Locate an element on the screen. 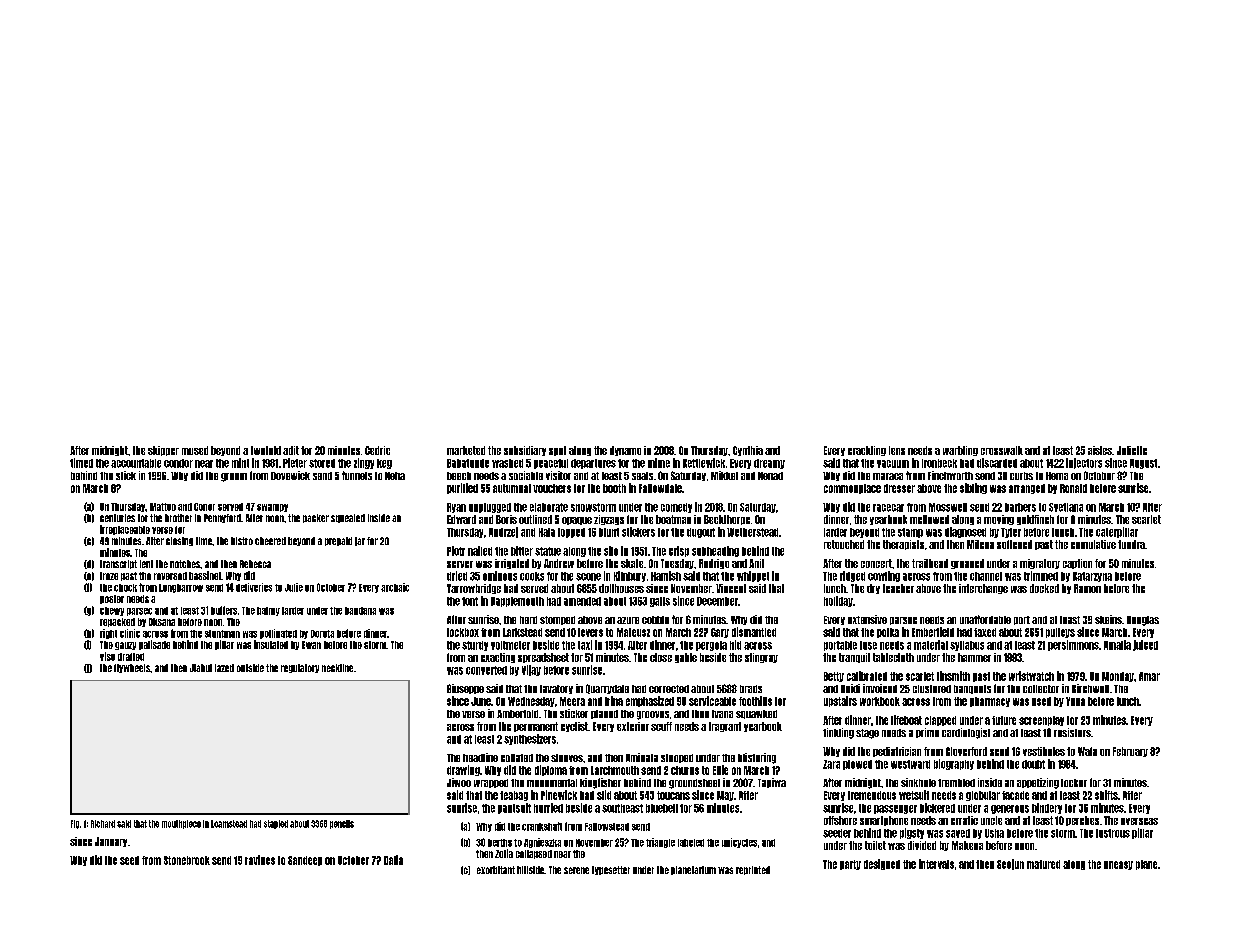 The height and width of the screenshot is (952, 1233). transcript is located at coordinates (118, 564).
